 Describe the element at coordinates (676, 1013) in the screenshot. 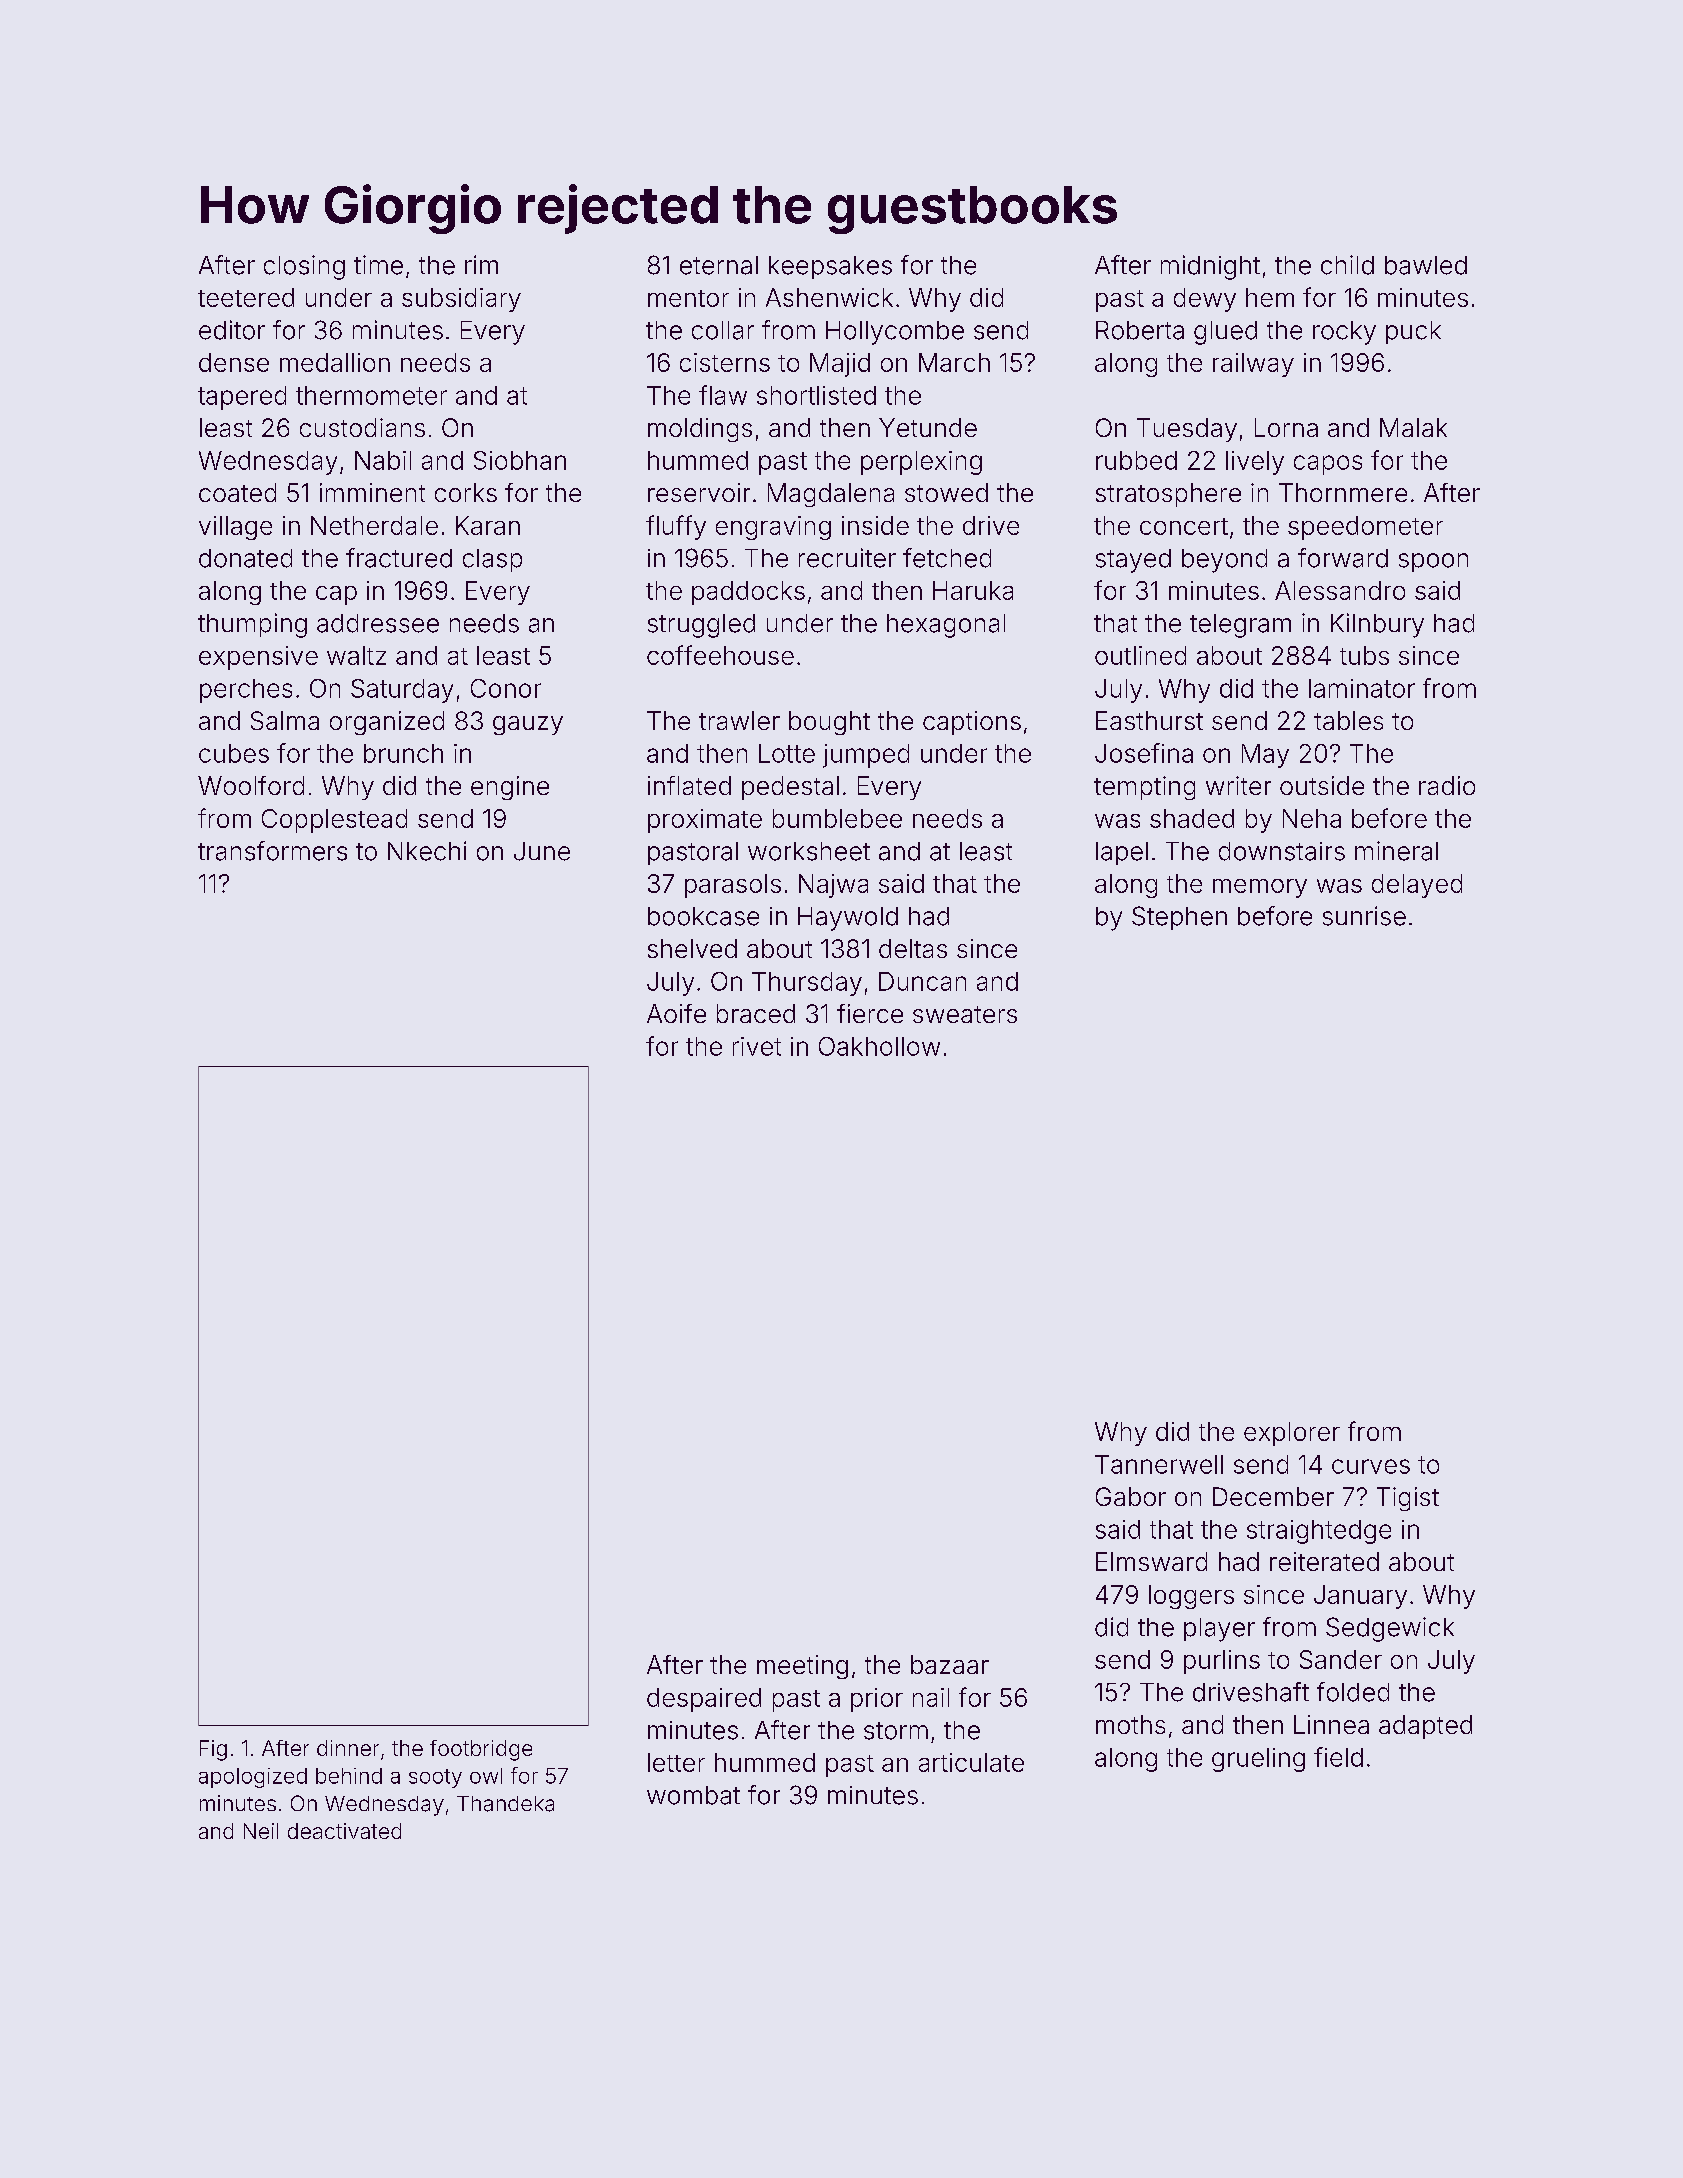

I see `Aoife` at that location.
